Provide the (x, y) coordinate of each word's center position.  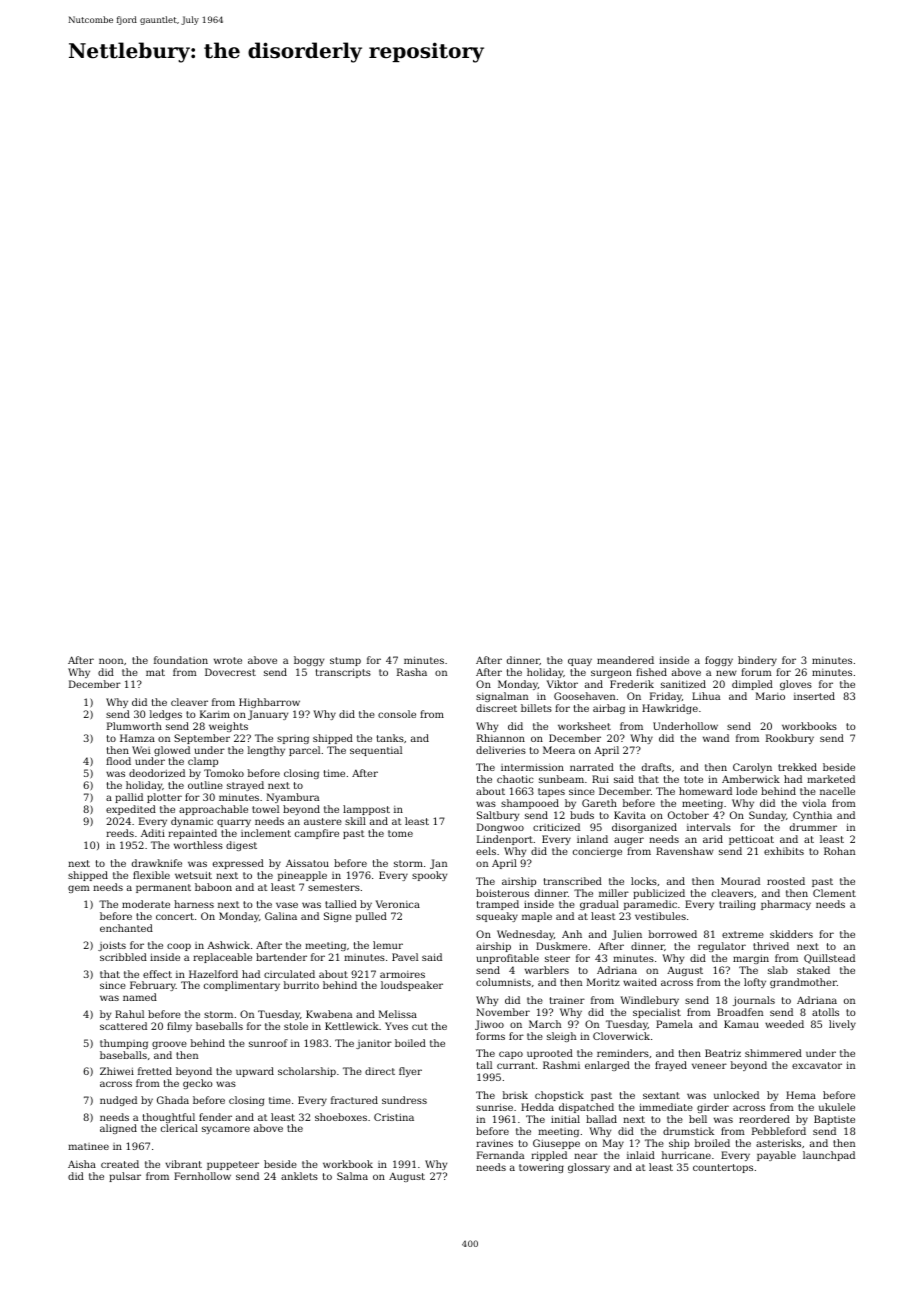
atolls (825, 1012)
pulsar (125, 1177)
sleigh (561, 1037)
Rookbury (790, 739)
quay (580, 662)
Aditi (153, 833)
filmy (179, 1027)
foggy (719, 661)
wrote (228, 660)
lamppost (366, 810)
